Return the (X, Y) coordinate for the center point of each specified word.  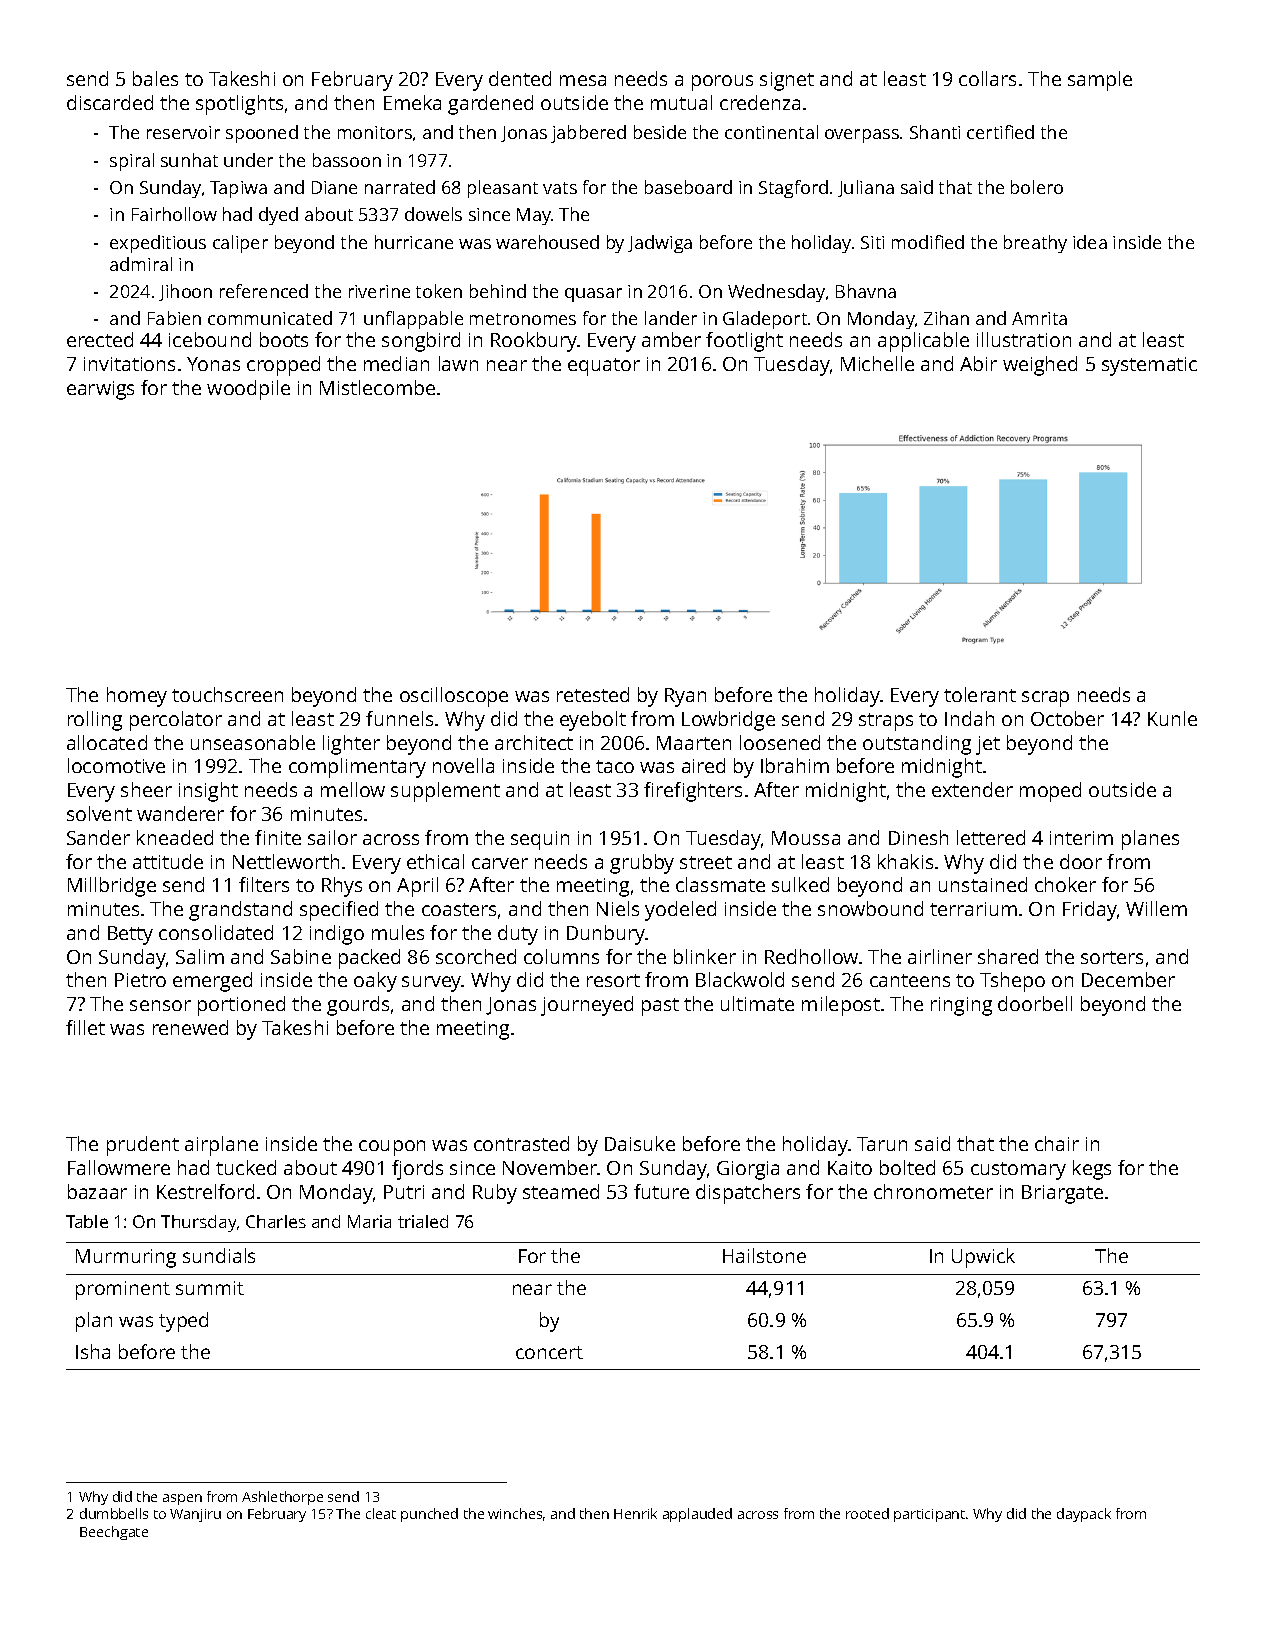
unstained (983, 884)
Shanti (935, 132)
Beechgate (114, 1533)
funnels (399, 718)
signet (787, 81)
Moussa (806, 838)
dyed (278, 216)
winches (515, 1513)
